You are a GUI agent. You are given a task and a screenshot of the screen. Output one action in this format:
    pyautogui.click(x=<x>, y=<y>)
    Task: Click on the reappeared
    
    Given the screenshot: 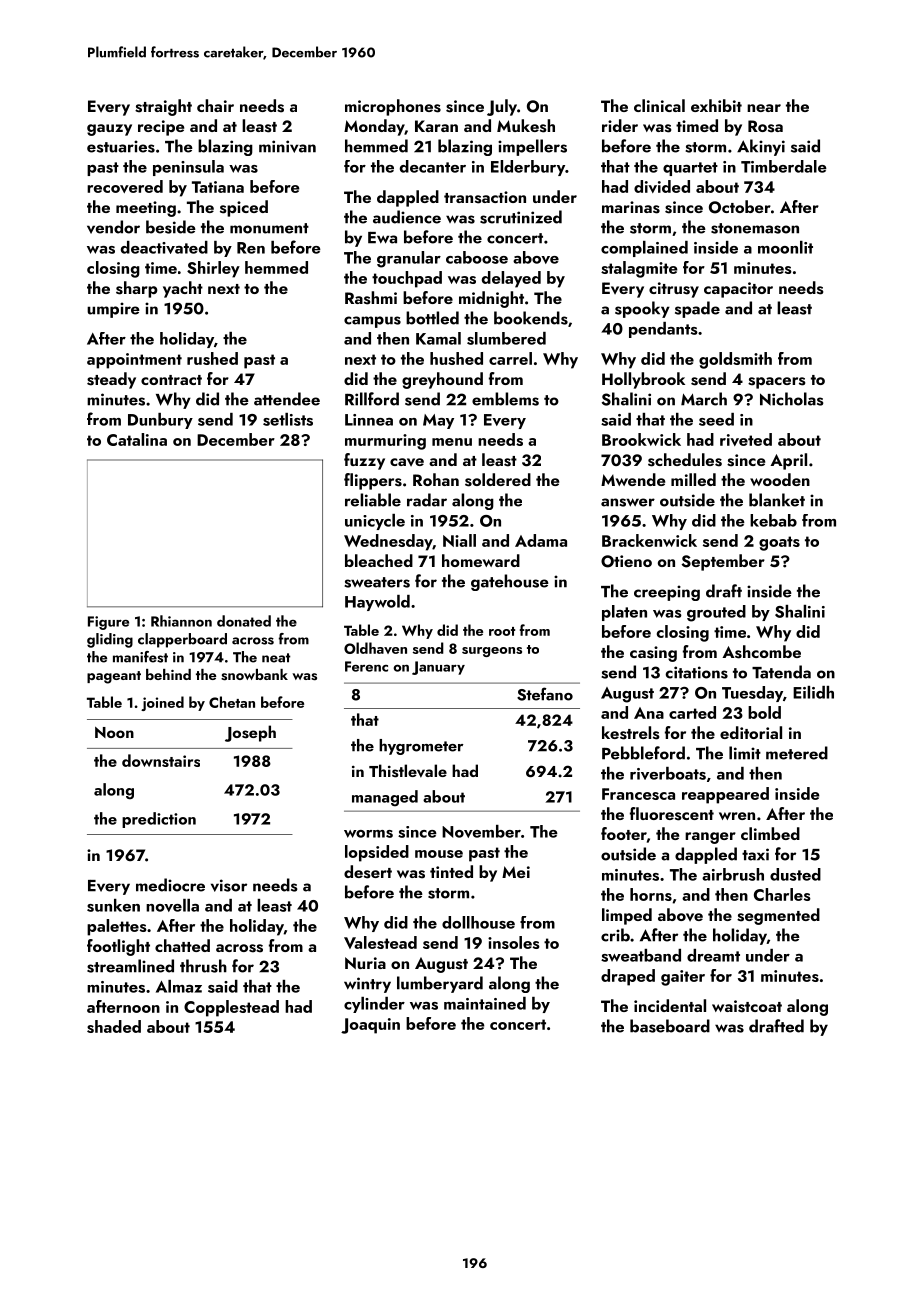 What is the action you would take?
    pyautogui.click(x=725, y=795)
